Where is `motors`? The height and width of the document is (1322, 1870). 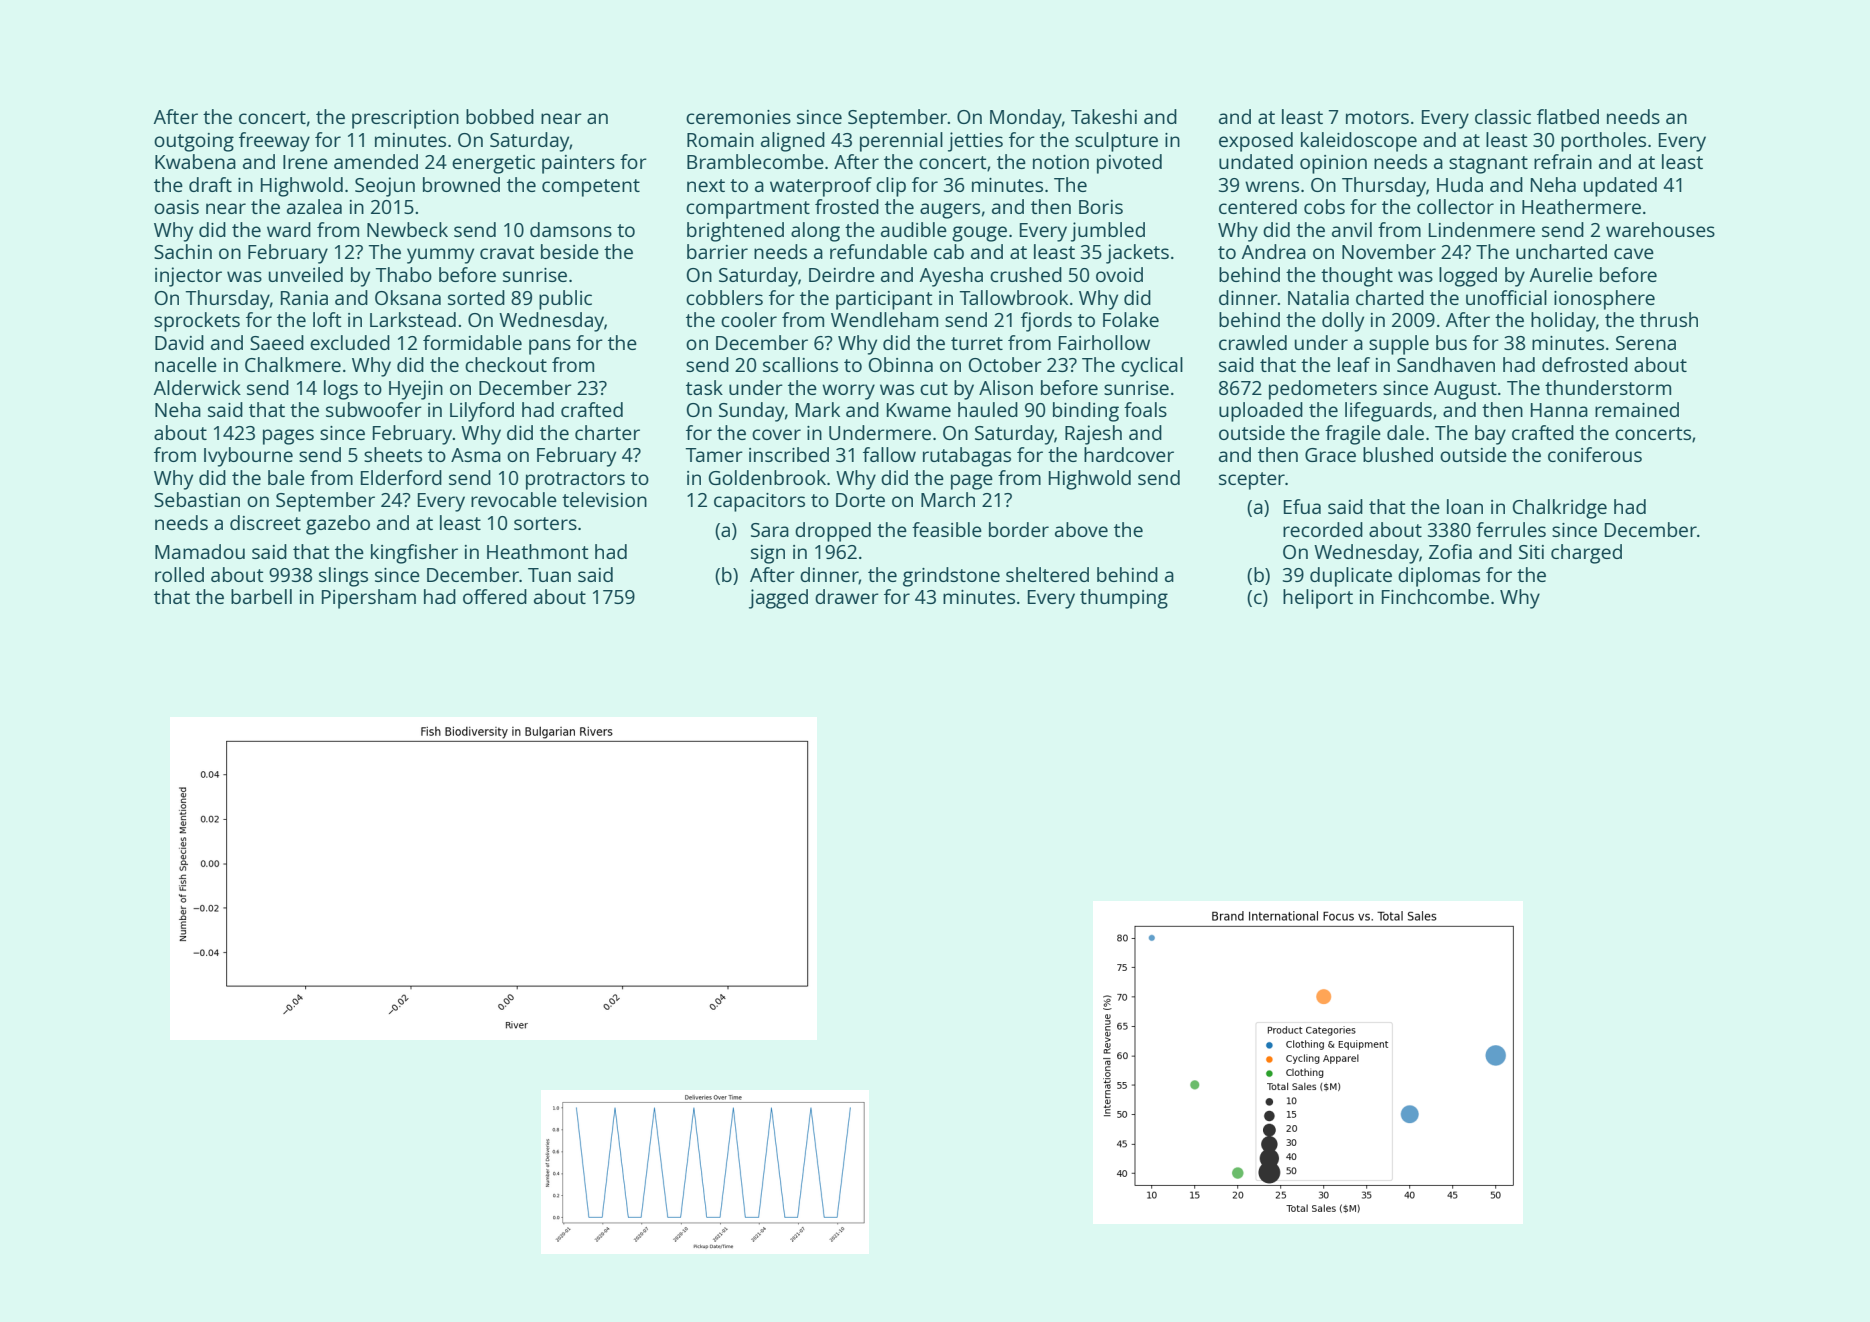
motors is located at coordinates (1377, 117).
